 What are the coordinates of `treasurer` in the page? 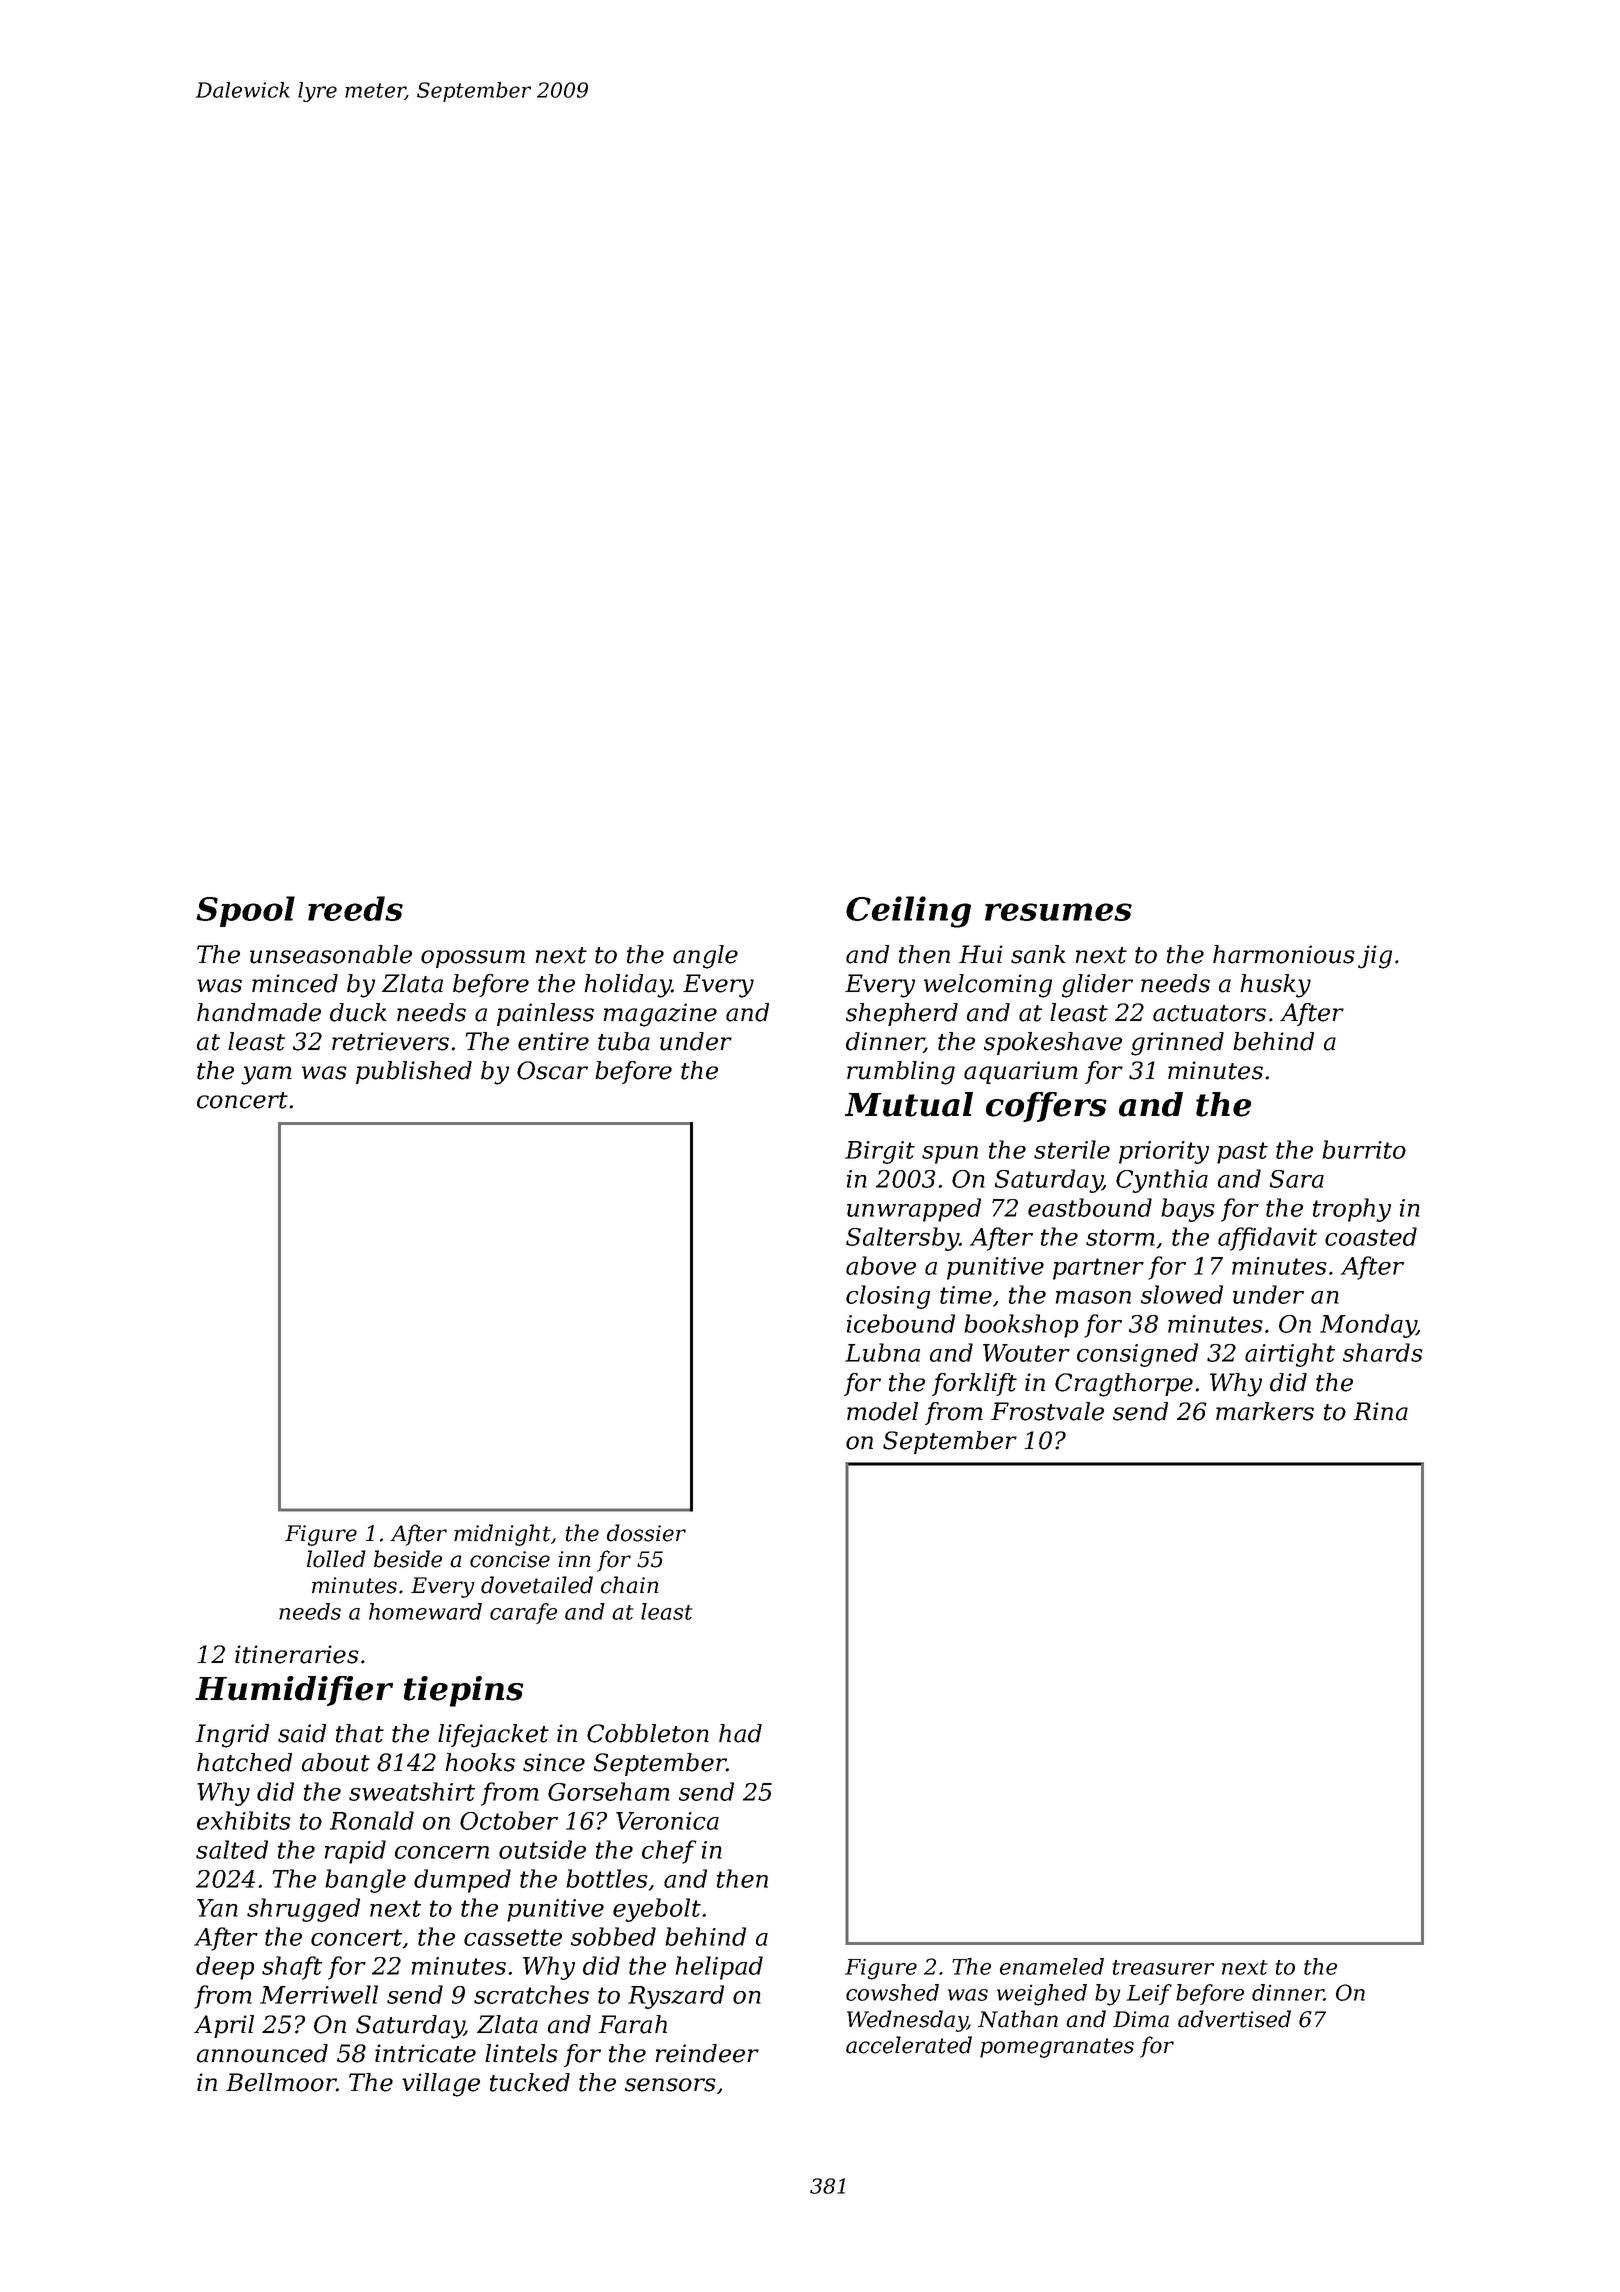 It's located at (1163, 1967).
